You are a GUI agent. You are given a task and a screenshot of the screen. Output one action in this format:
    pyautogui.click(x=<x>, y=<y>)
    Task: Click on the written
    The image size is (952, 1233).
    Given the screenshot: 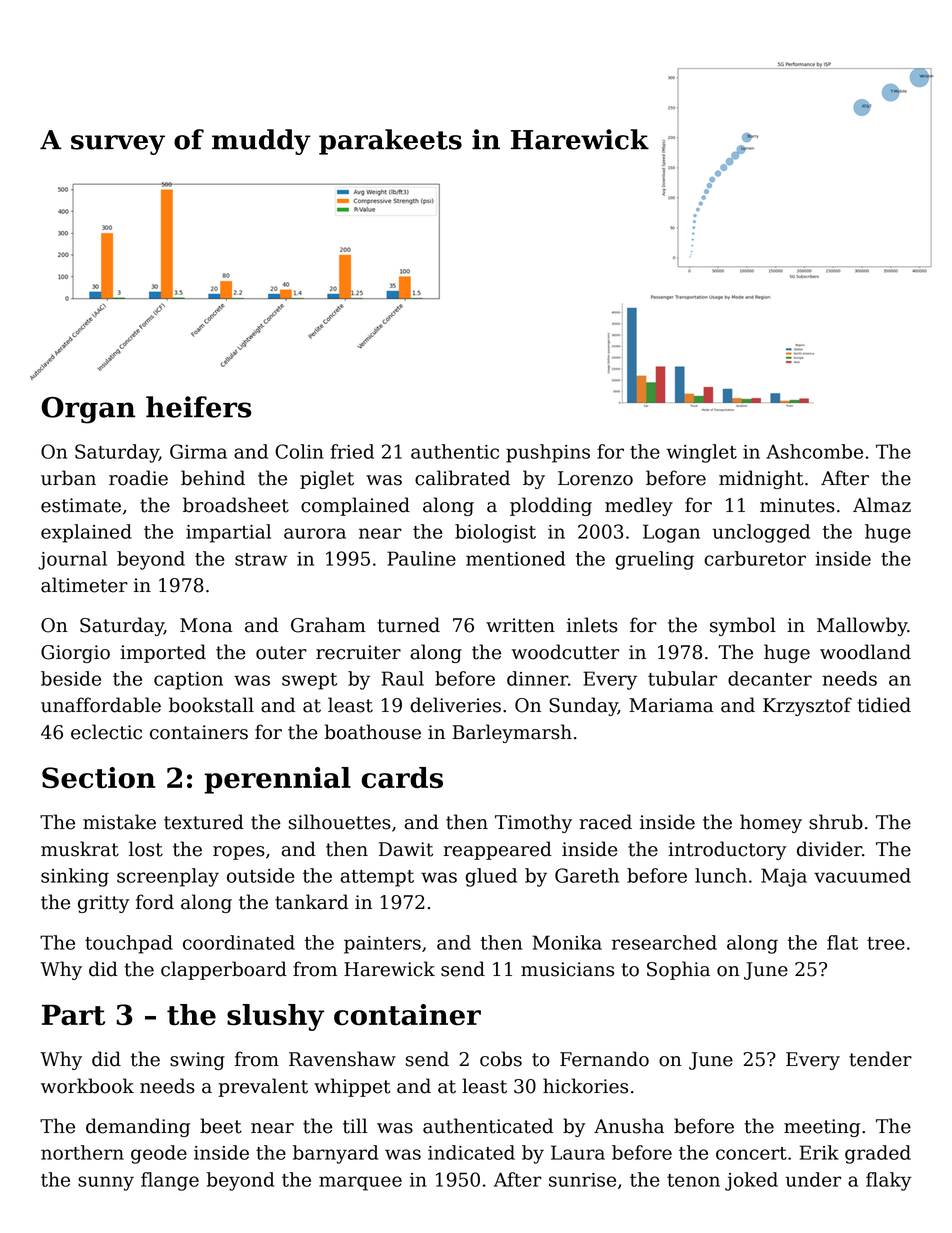 What is the action you would take?
    pyautogui.click(x=520, y=625)
